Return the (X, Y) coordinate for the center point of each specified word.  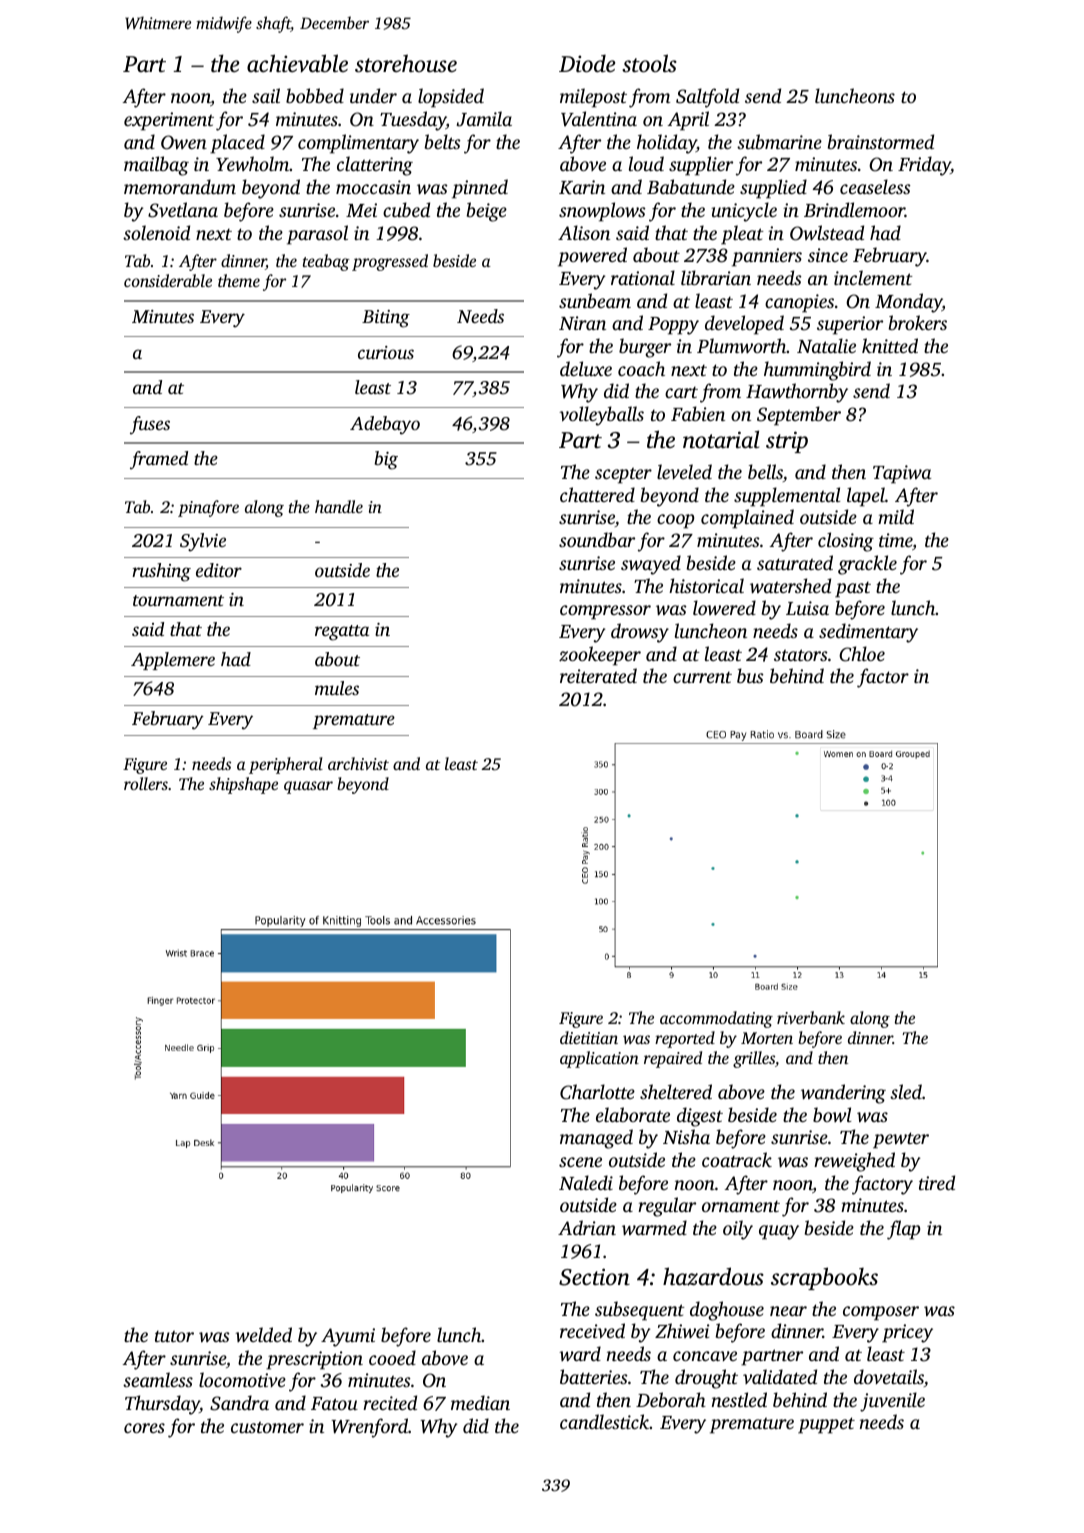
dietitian (589, 1037)
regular (667, 1207)
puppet (826, 1425)
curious (386, 352)
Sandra (239, 1403)
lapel (866, 497)
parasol (317, 235)
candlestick (604, 1421)
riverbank (811, 1017)
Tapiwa (902, 474)
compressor (605, 612)
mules (337, 688)
